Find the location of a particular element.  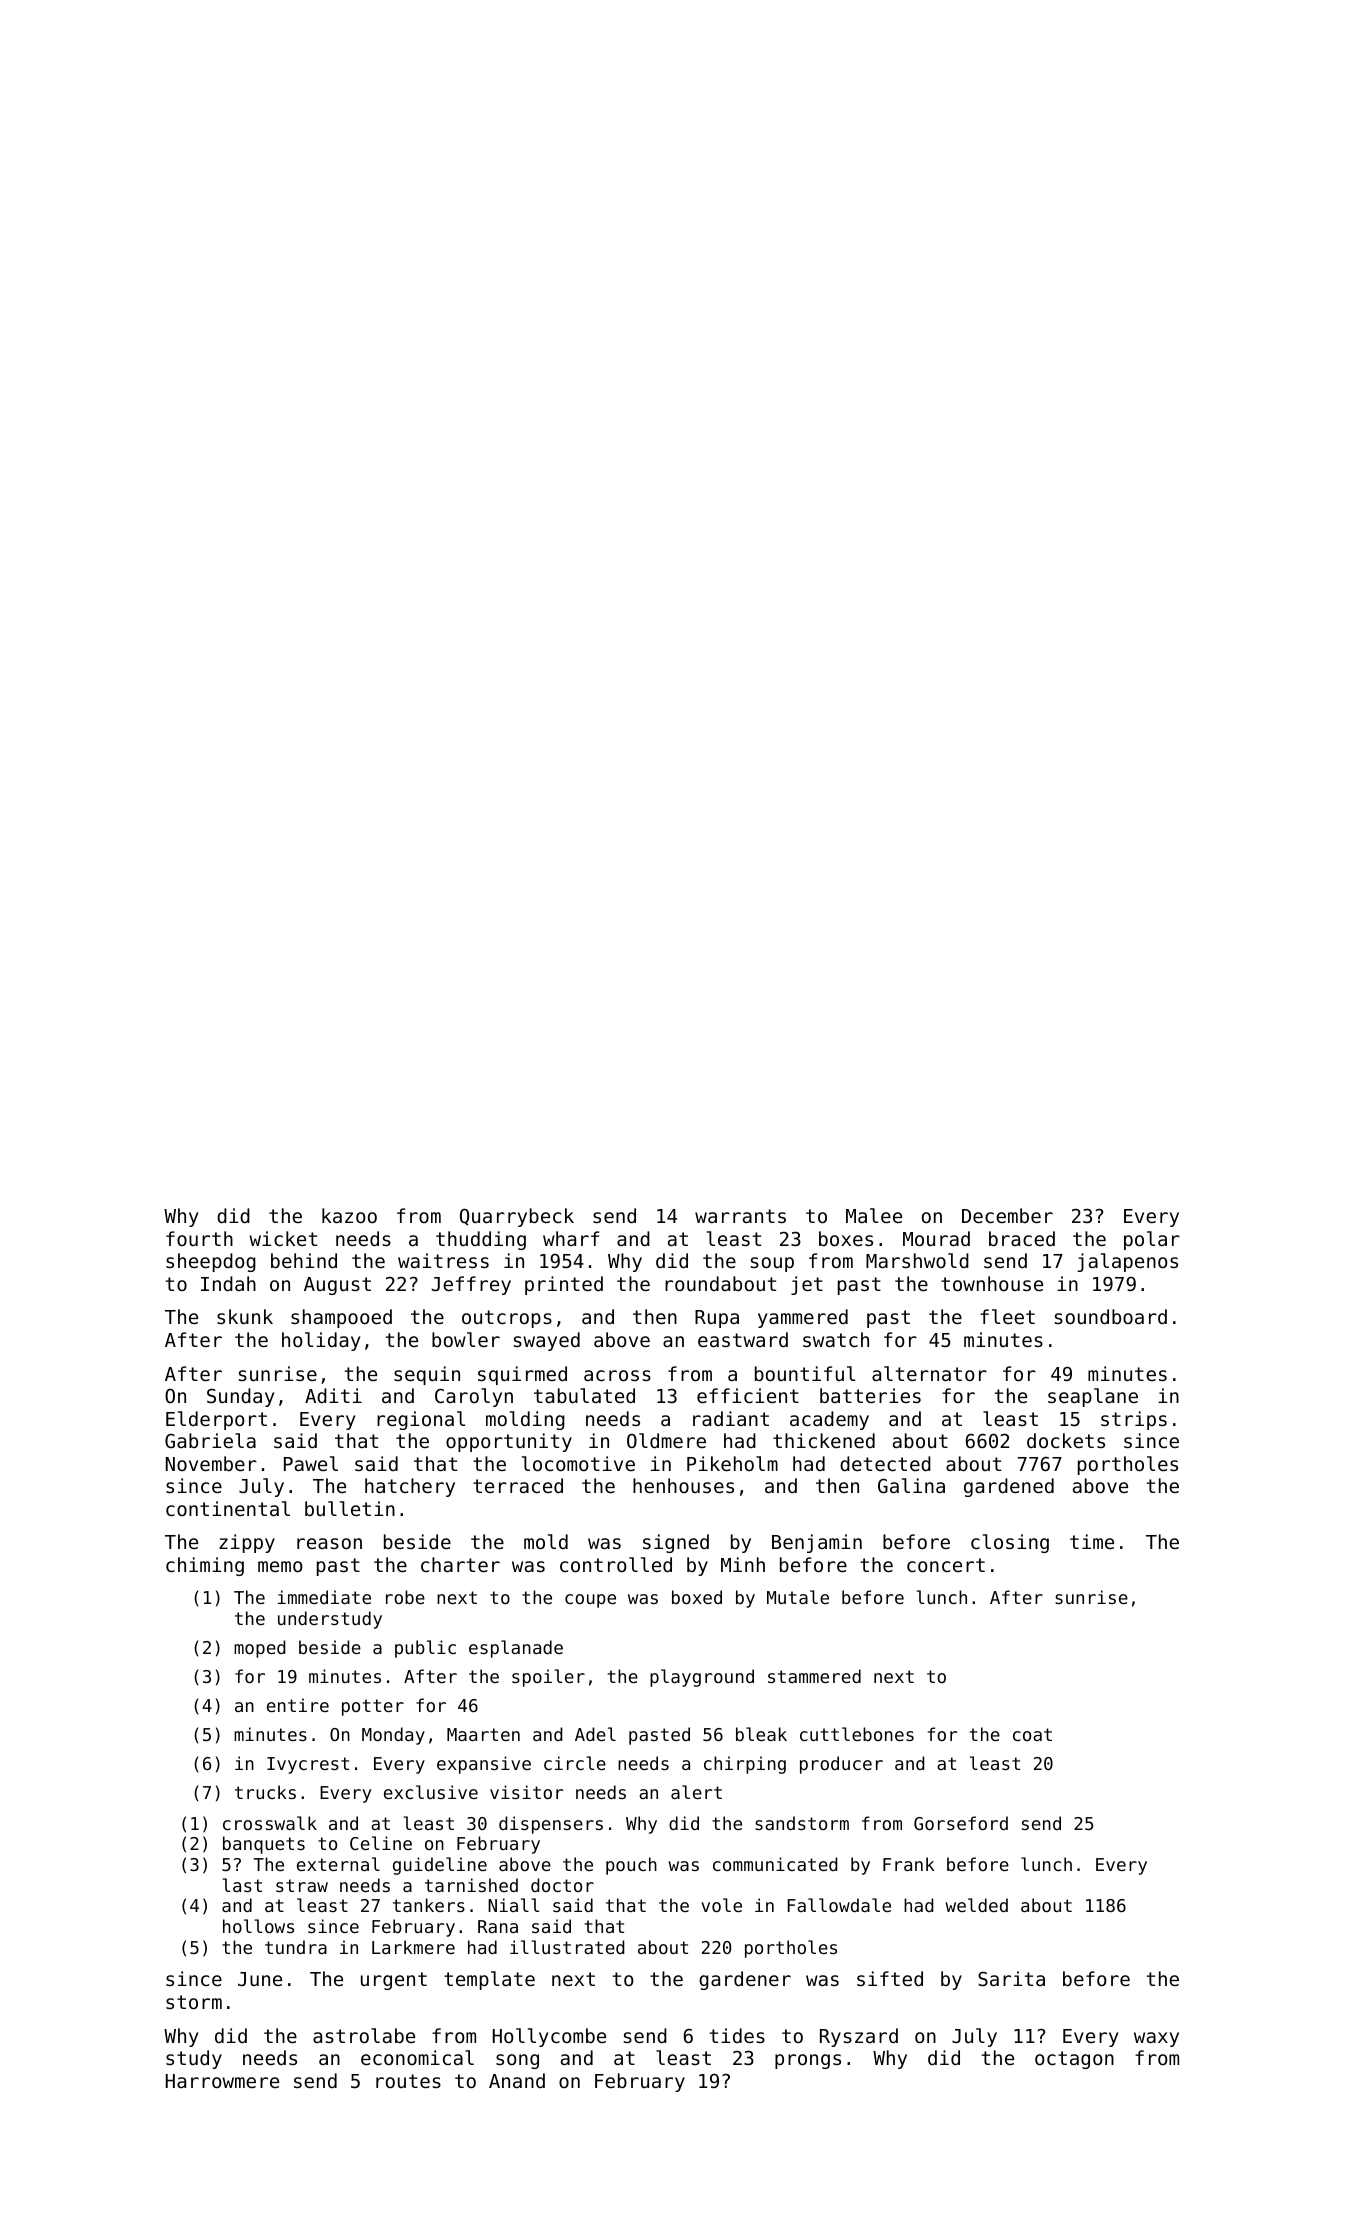

fourth is located at coordinates (199, 1238).
